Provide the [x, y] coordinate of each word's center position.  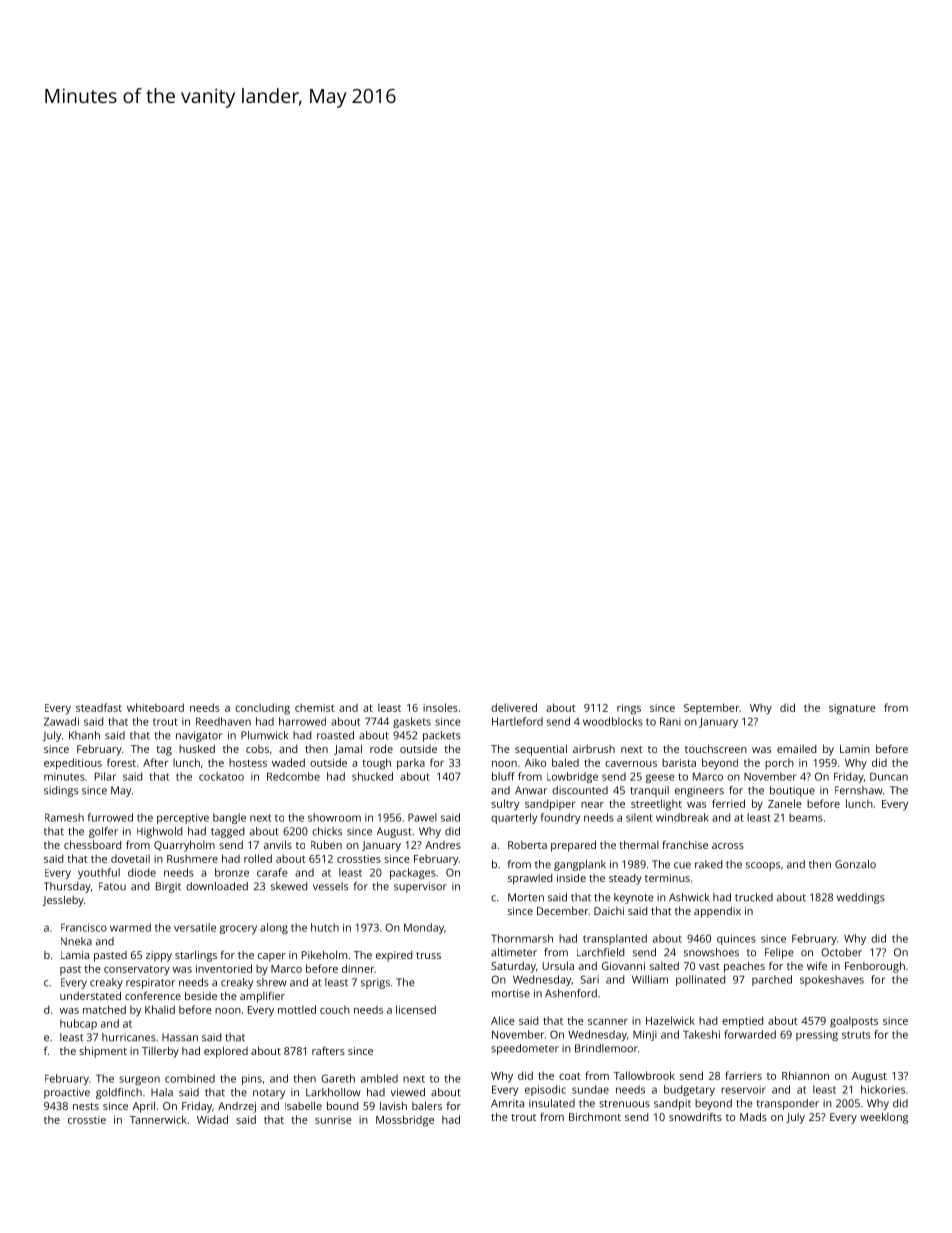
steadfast [99, 707]
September [711, 708]
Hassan [180, 1038]
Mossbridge [405, 1121]
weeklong [884, 1118]
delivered [514, 707]
